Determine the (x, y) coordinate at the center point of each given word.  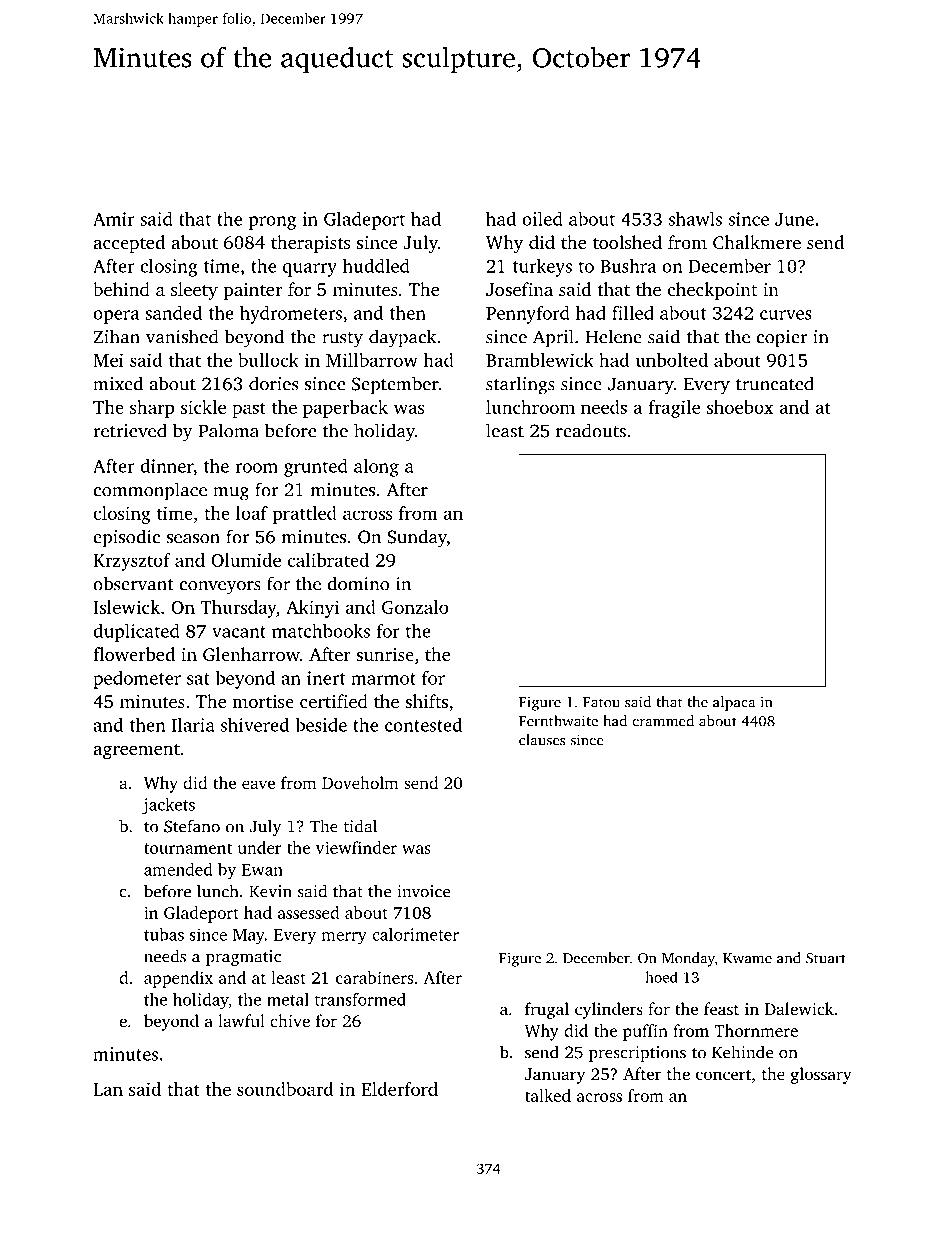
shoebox (740, 407)
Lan (108, 1089)
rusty (342, 340)
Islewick (126, 607)
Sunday (417, 538)
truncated (775, 383)
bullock (268, 360)
